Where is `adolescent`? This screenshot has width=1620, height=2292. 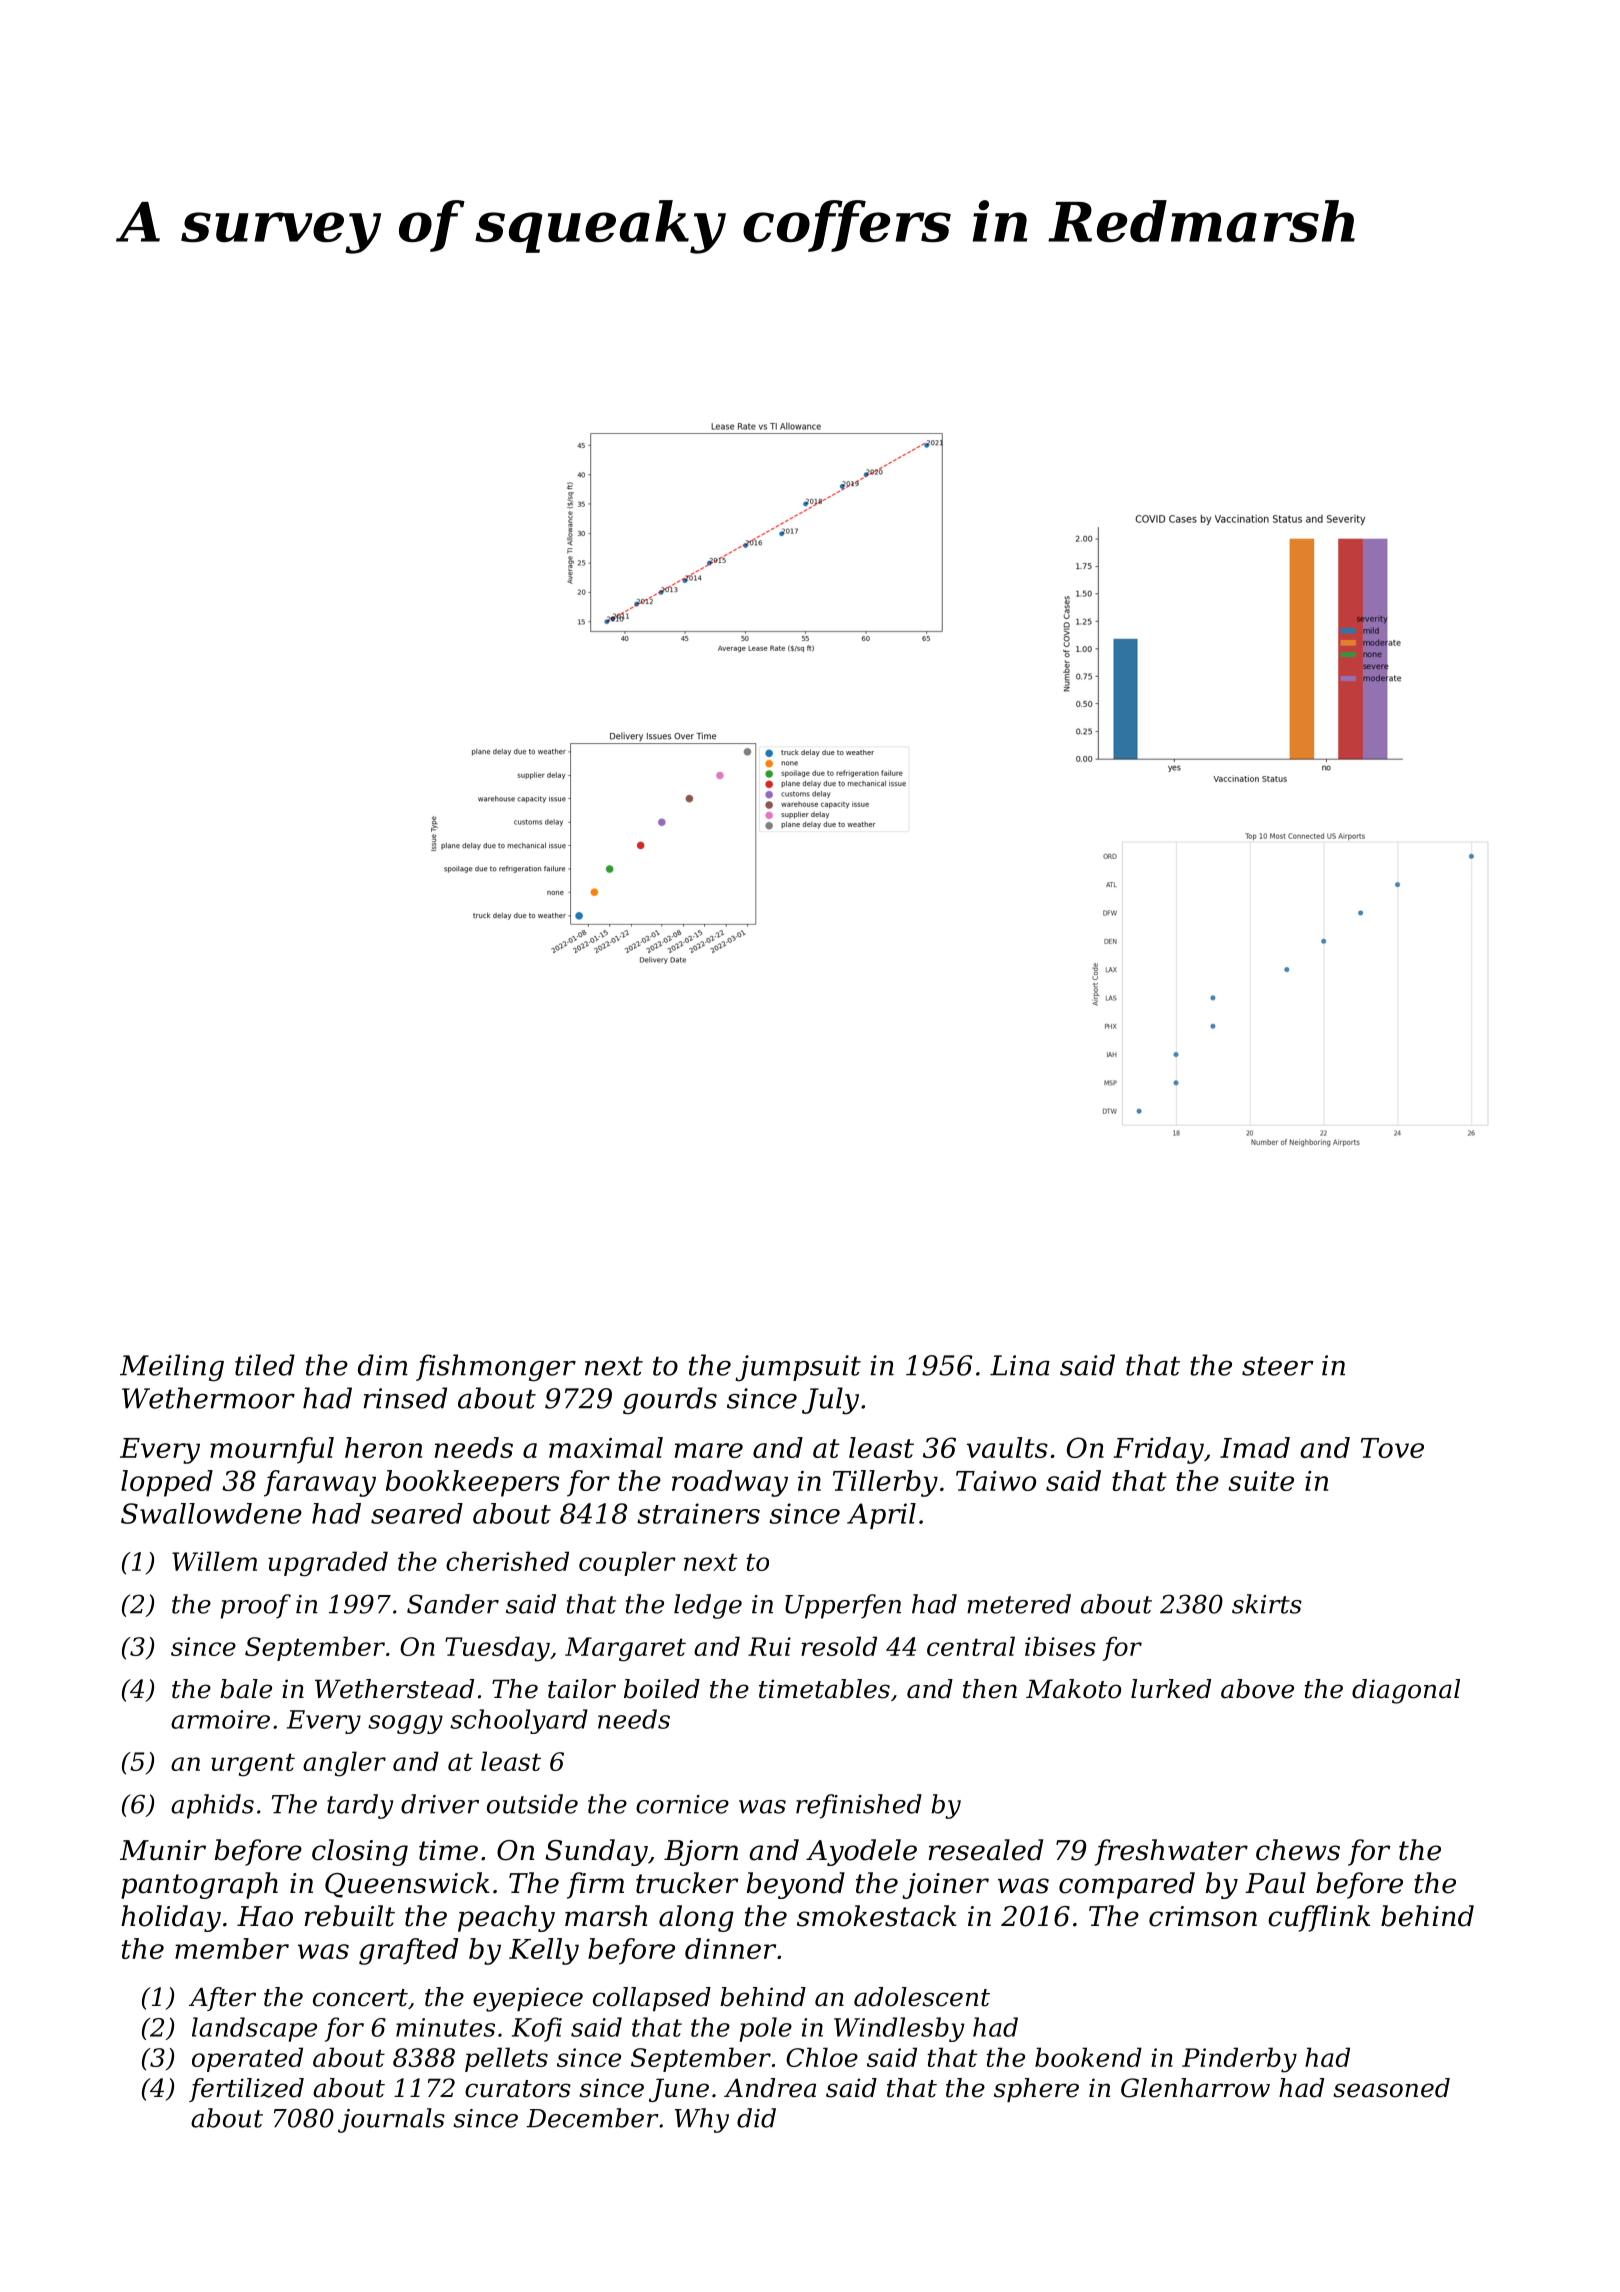 adolescent is located at coordinates (922, 1997).
